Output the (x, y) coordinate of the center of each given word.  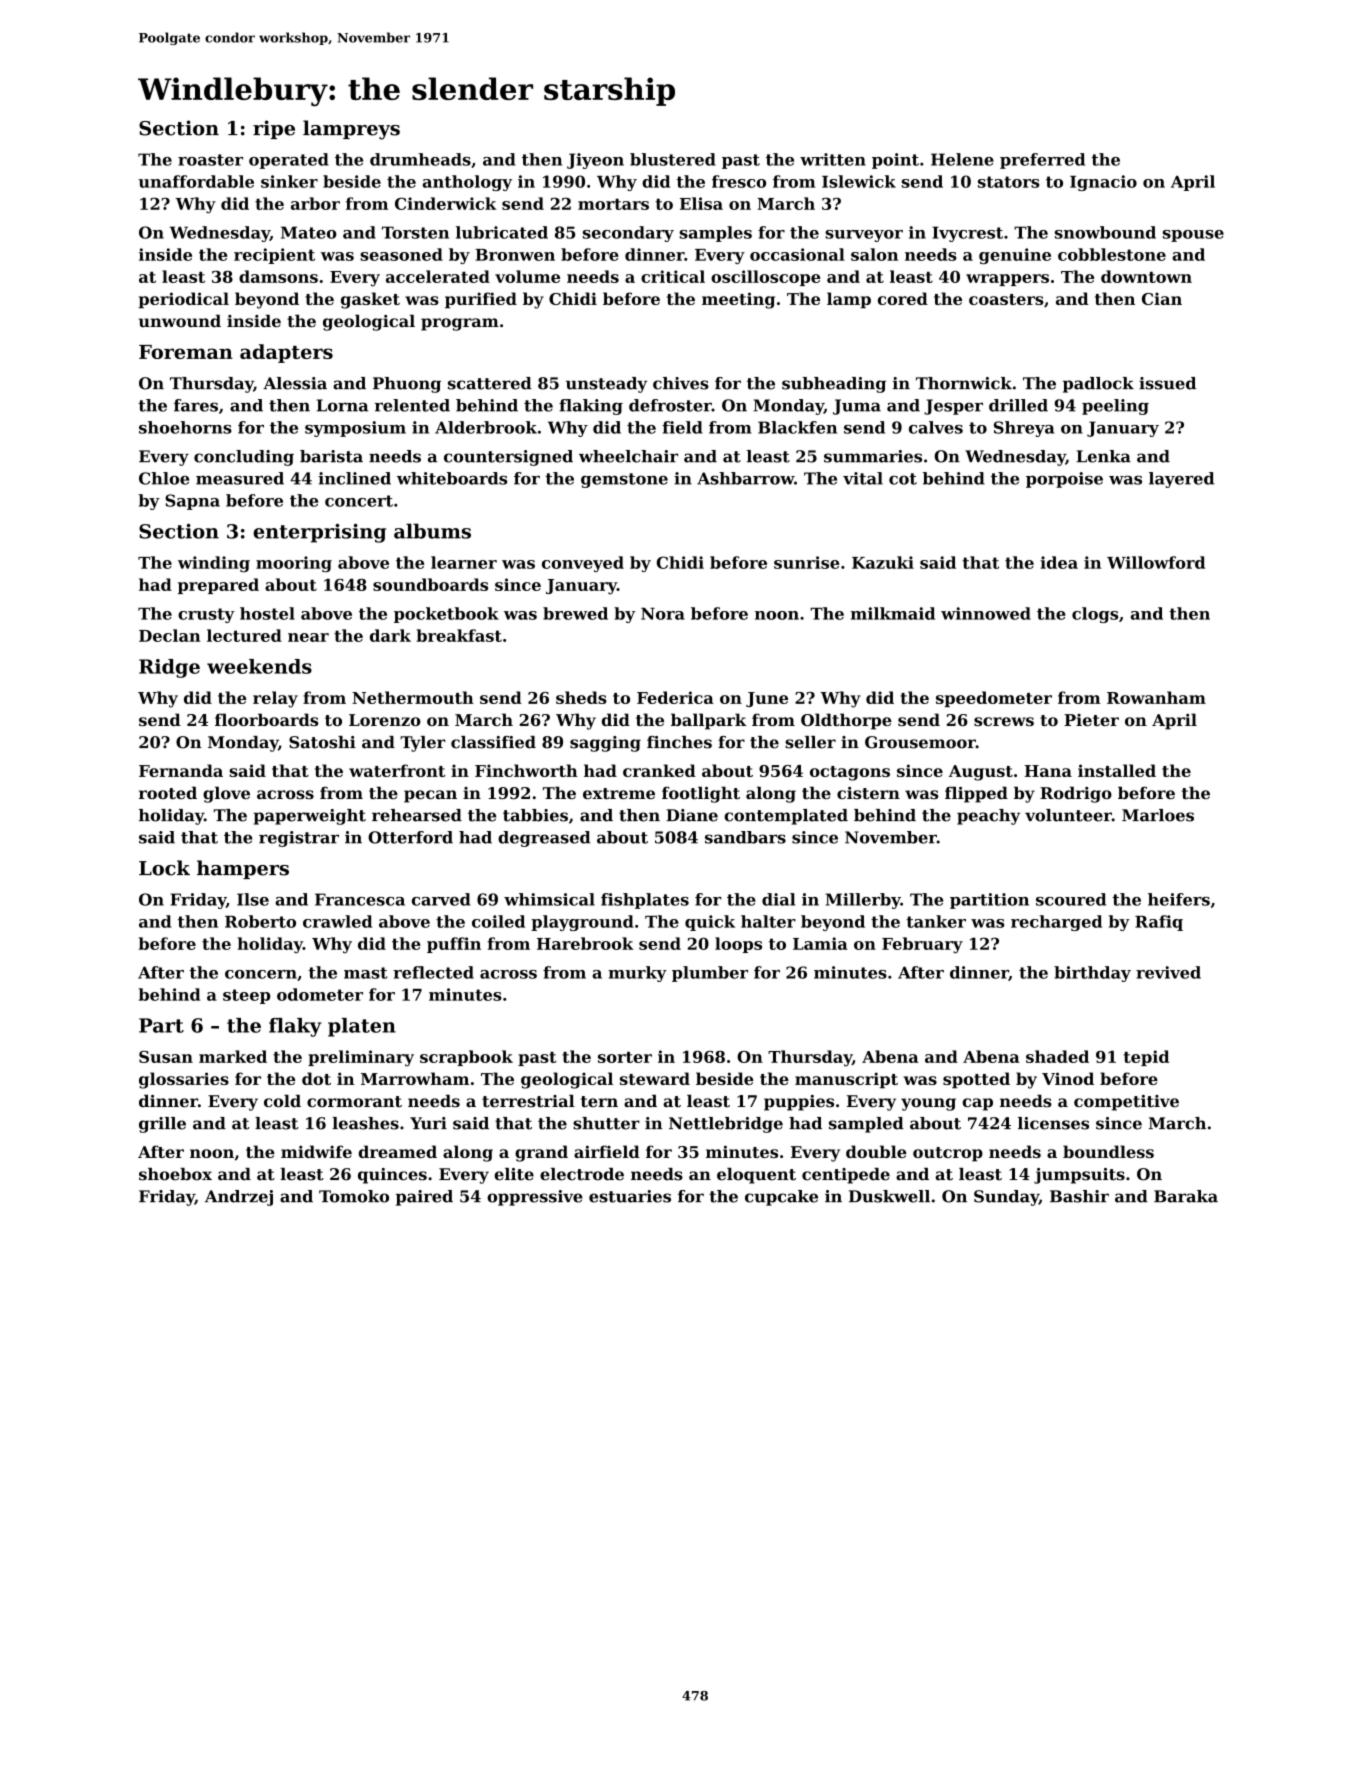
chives (681, 383)
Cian (1162, 298)
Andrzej (239, 1198)
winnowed (986, 613)
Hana (1048, 771)
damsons (278, 276)
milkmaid (893, 613)
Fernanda (181, 770)
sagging (605, 744)
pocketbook (446, 615)
